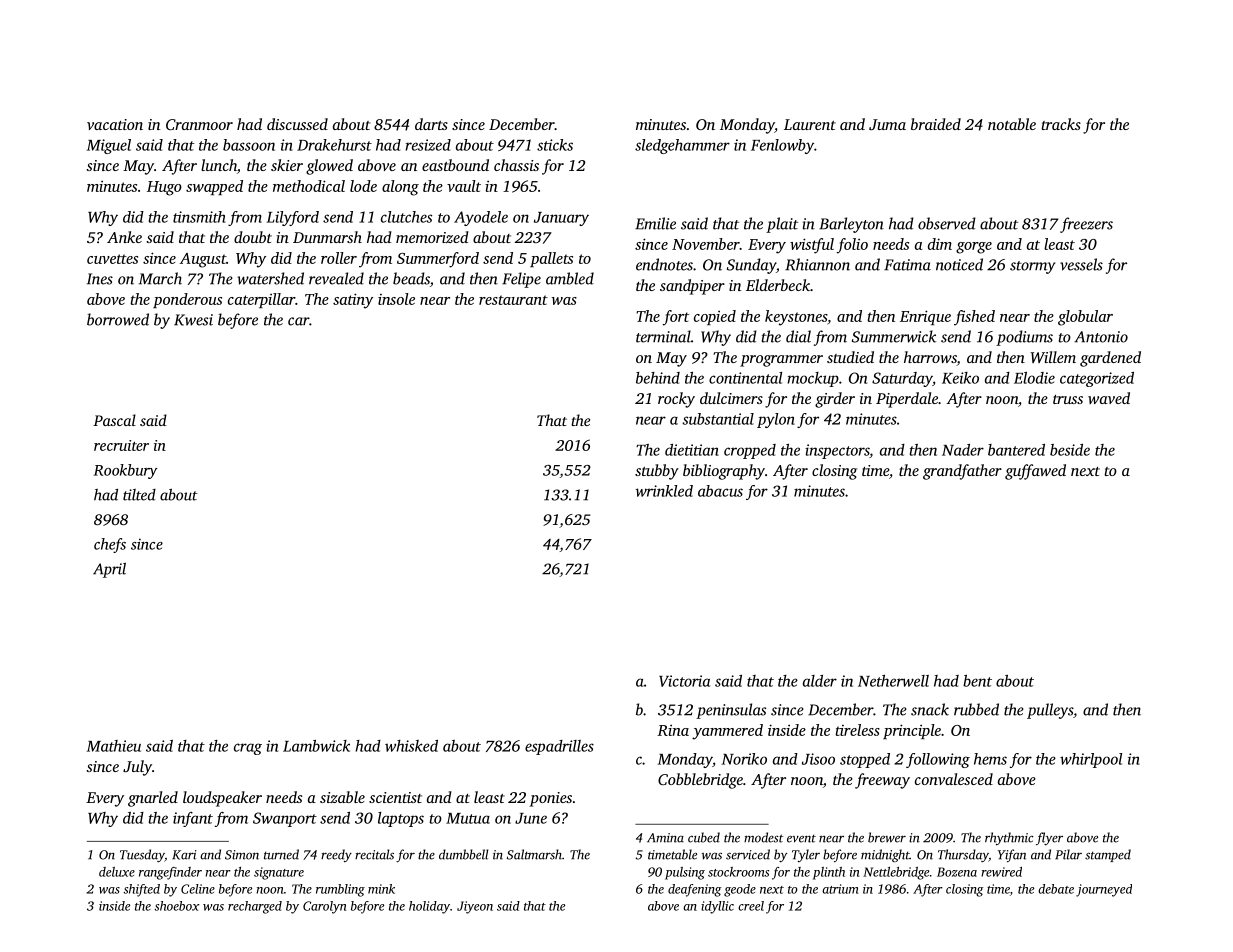  I want to click on folio, so click(852, 246).
